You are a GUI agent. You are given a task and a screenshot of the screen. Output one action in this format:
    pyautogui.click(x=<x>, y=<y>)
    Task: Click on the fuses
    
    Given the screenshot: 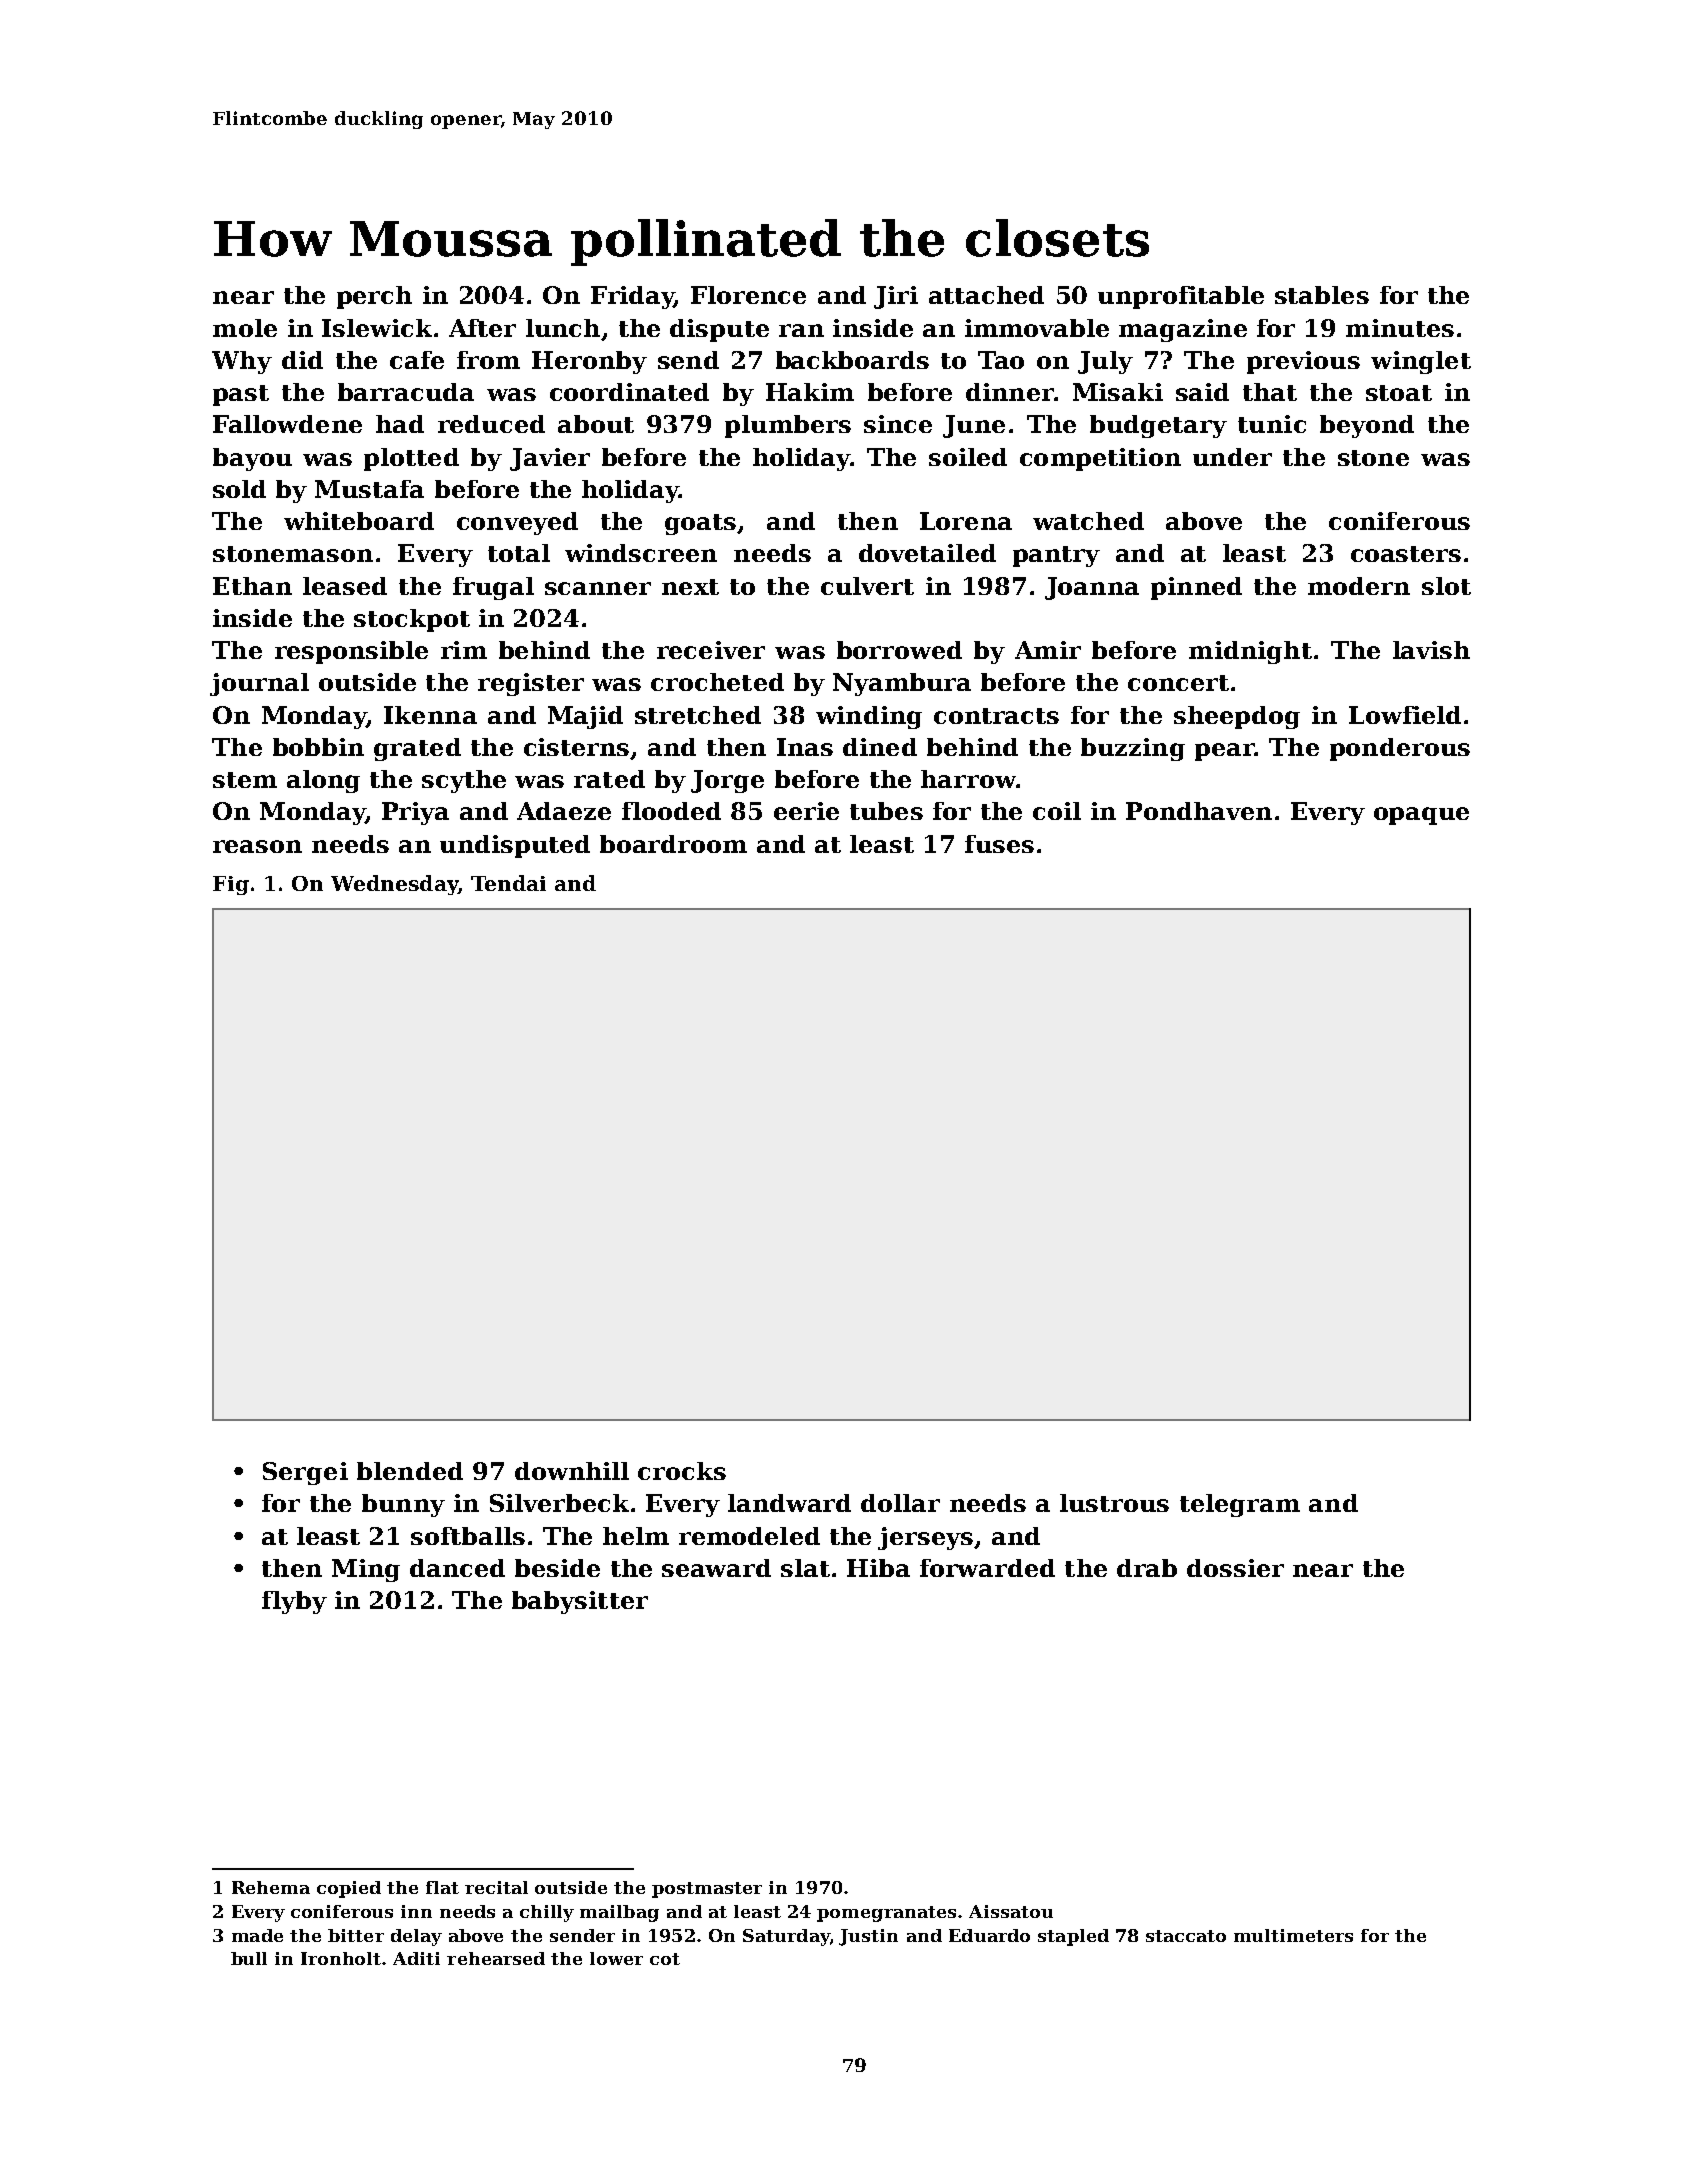 What is the action you would take?
    pyautogui.click(x=999, y=844)
